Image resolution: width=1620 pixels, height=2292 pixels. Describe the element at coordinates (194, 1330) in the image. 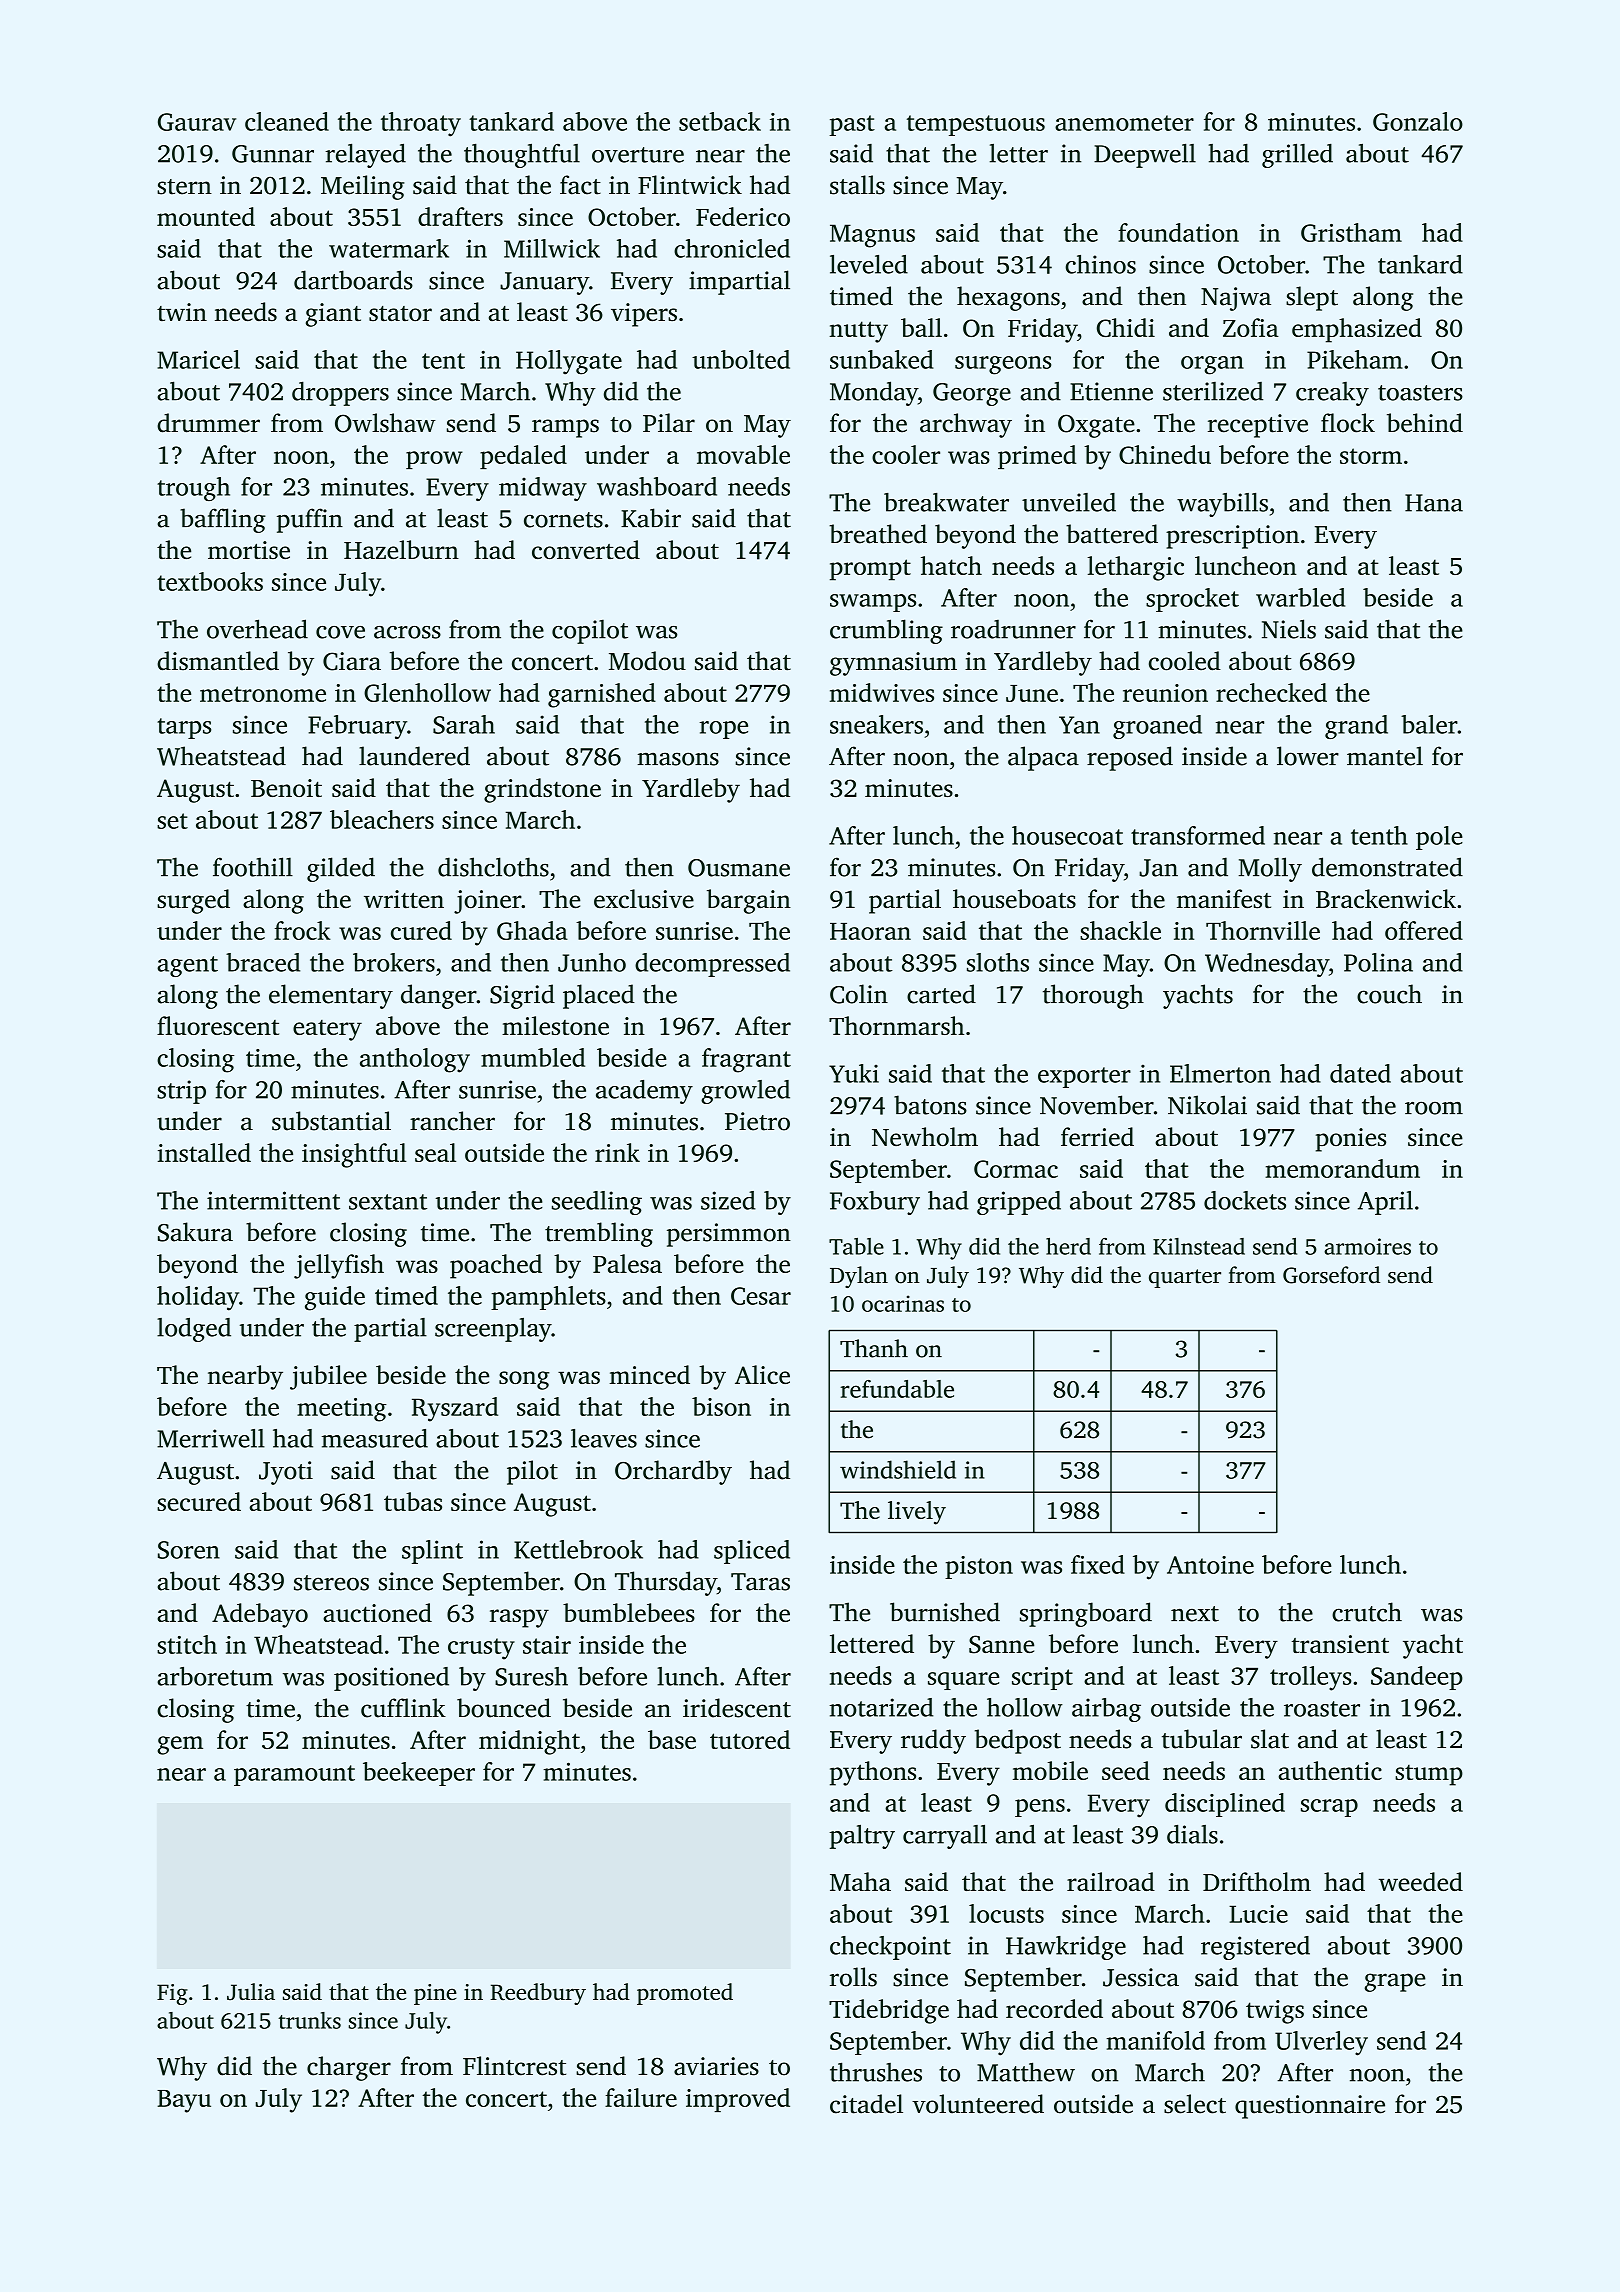

I see `lodged` at that location.
